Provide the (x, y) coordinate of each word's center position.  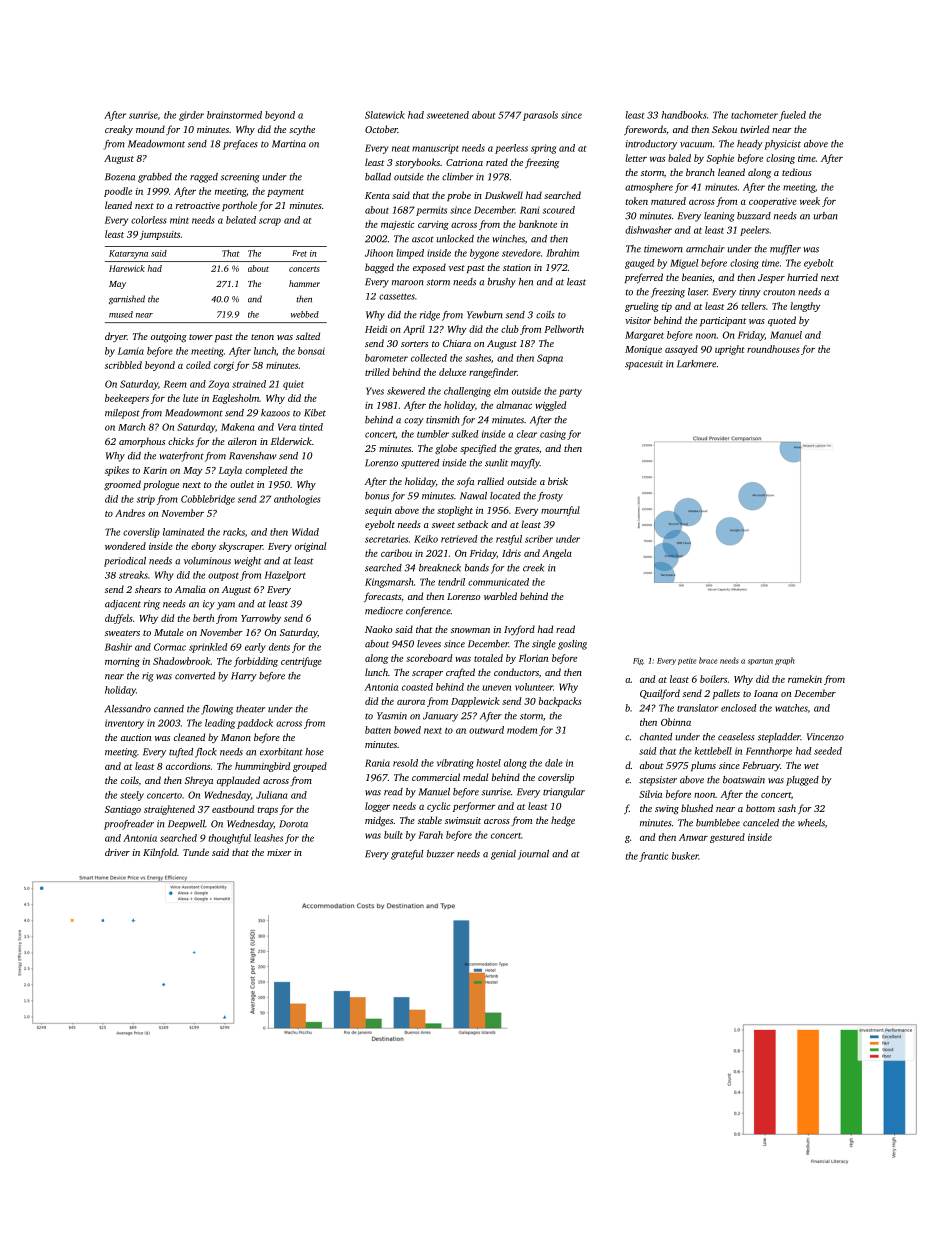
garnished (127, 300)
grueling (642, 307)
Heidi (376, 329)
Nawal (473, 496)
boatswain (744, 780)
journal (533, 855)
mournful (560, 511)
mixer (279, 852)
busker (685, 856)
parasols (540, 116)
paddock (255, 724)
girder (191, 116)
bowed (407, 730)
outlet (242, 484)
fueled (792, 116)
